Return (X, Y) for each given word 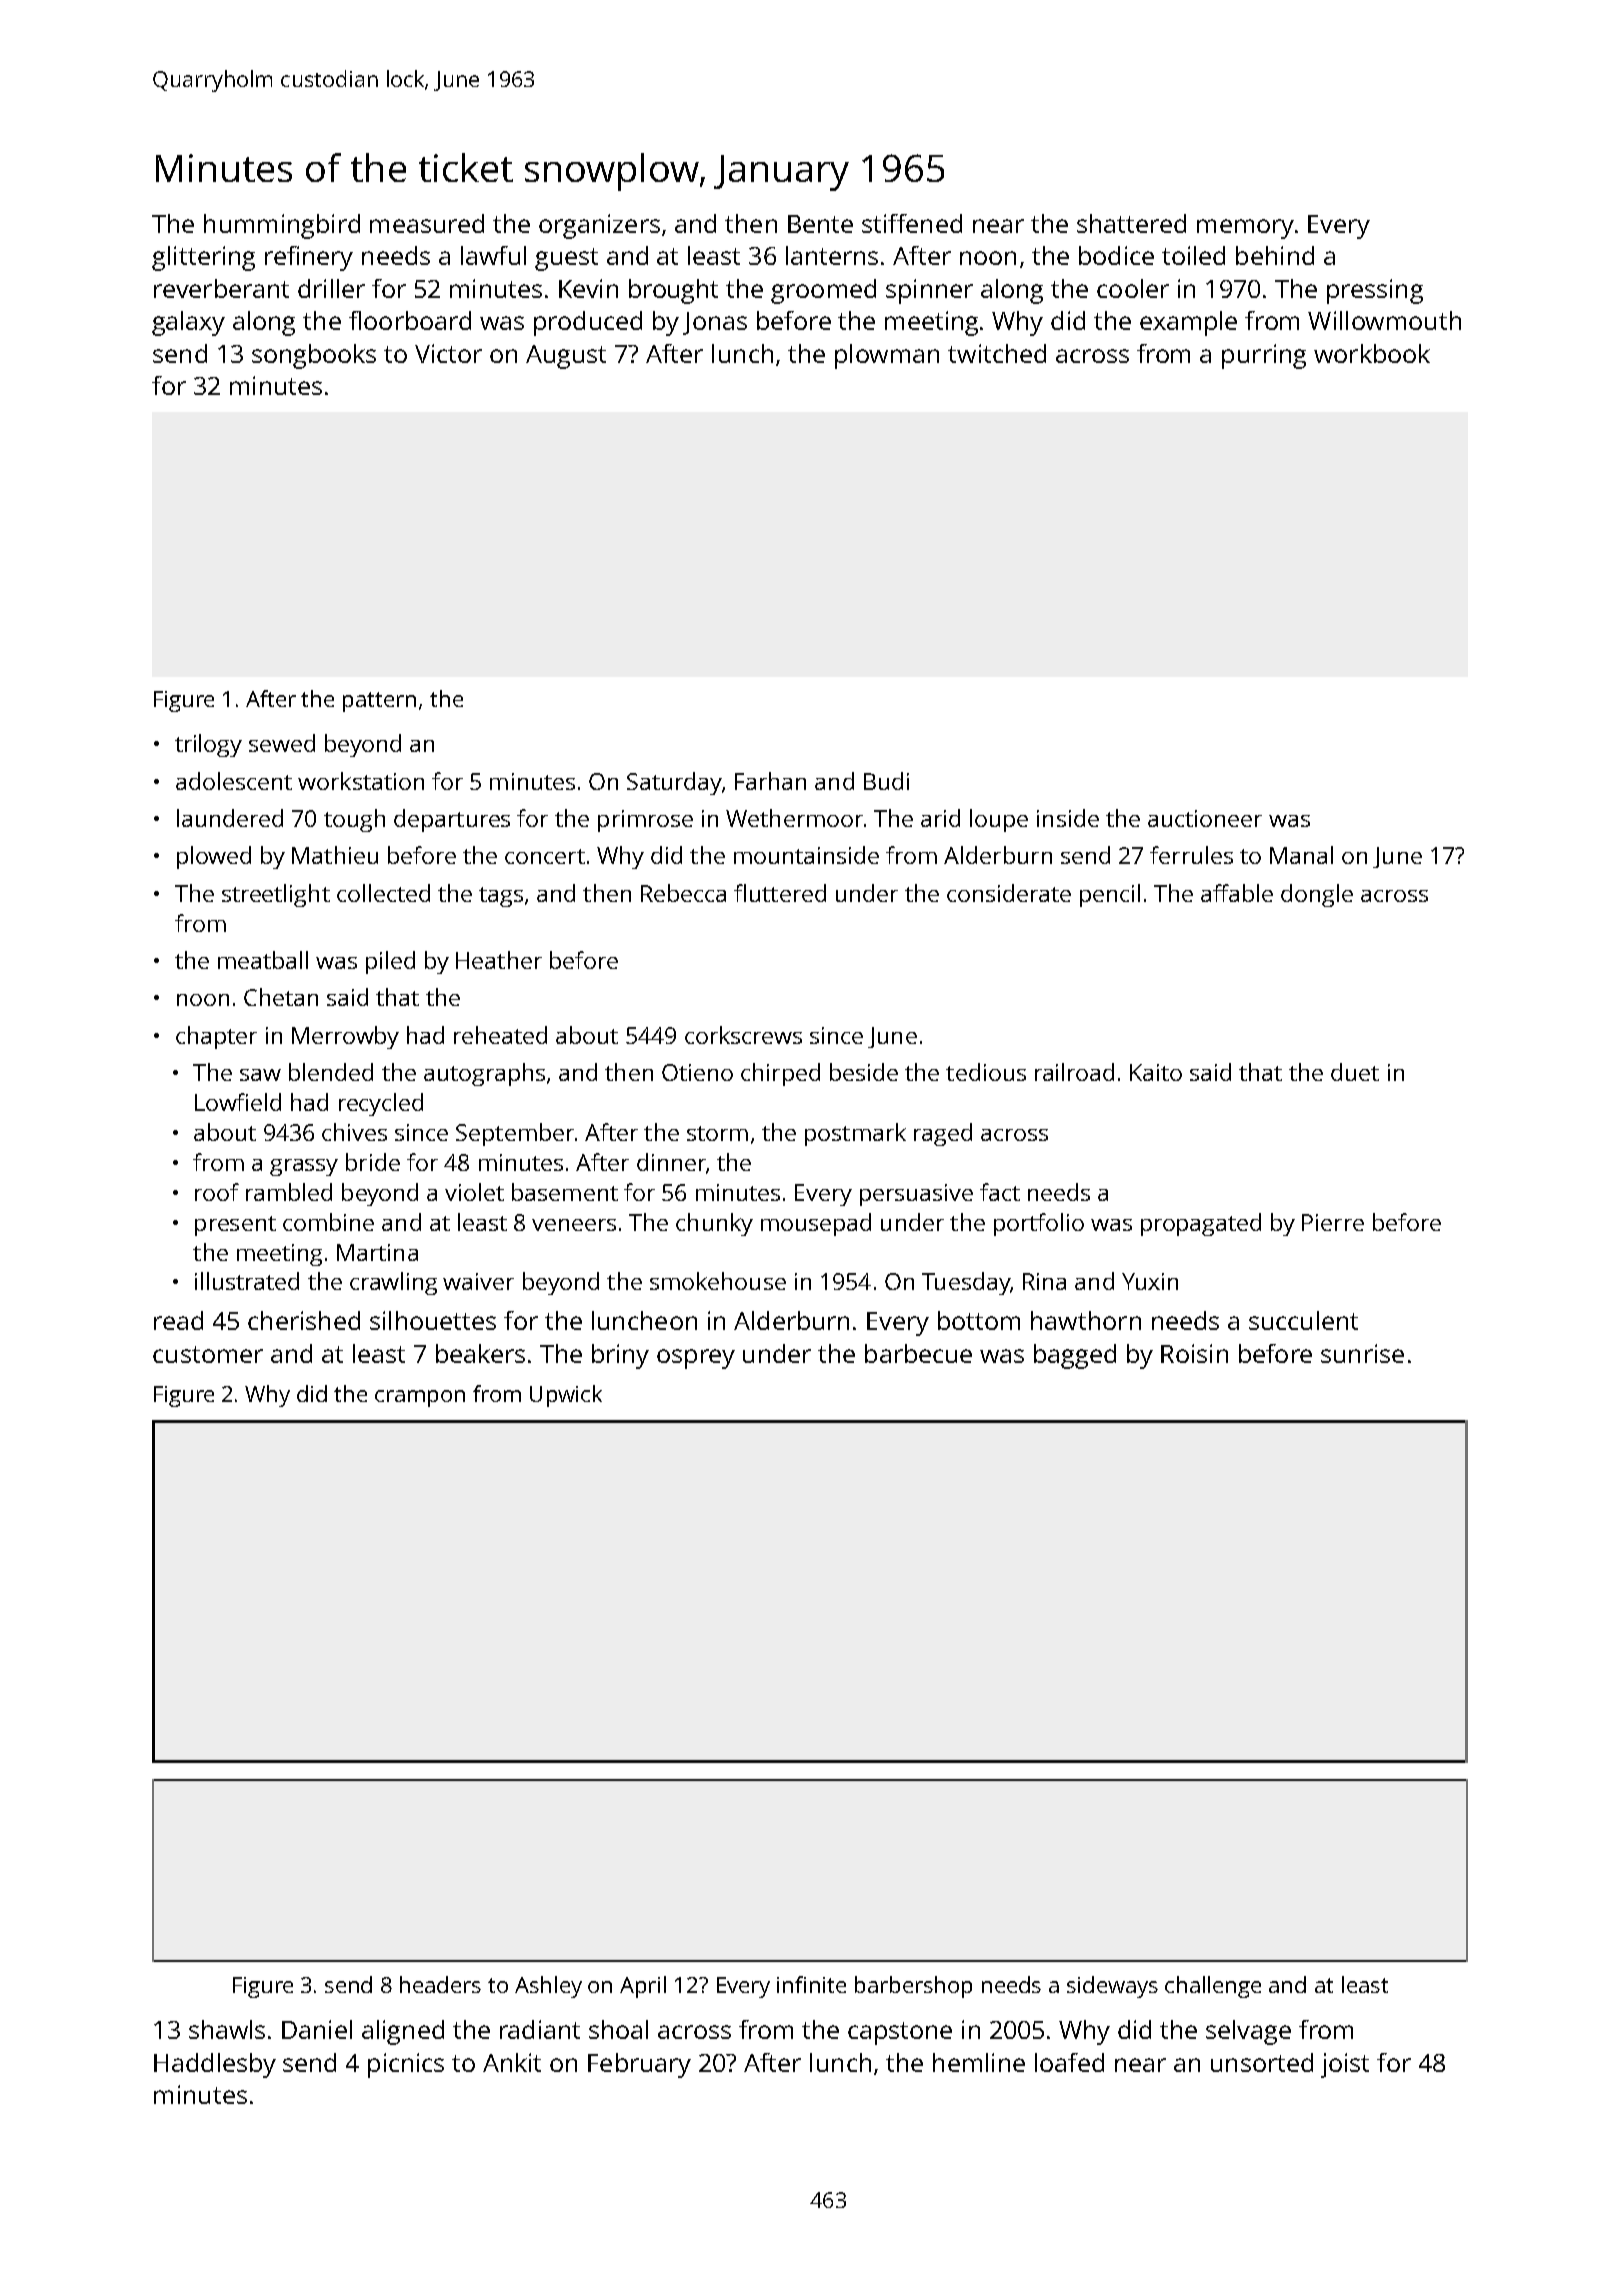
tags (501, 897)
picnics (406, 2065)
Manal (1301, 855)
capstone (900, 2033)
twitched (997, 353)
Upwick (566, 1396)
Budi (886, 781)
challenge (1213, 1987)
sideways (1112, 1987)
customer (208, 1354)
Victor (448, 353)
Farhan (770, 781)
